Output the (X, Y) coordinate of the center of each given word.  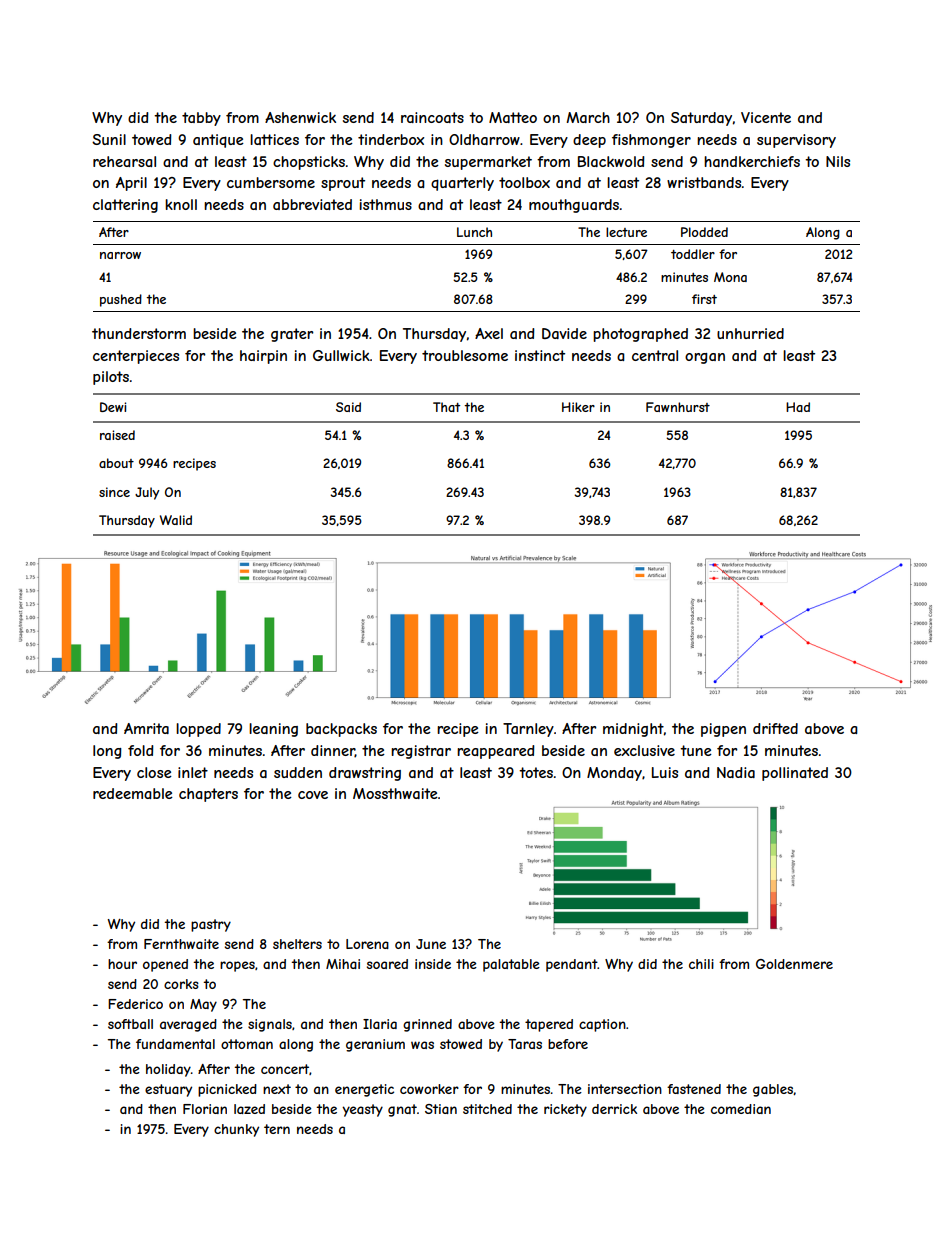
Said (348, 407)
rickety (565, 1110)
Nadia (736, 772)
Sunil (109, 139)
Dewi (113, 407)
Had (798, 407)
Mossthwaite (395, 793)
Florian (205, 1109)
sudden (298, 772)
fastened (694, 1089)
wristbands (704, 182)
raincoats (432, 117)
